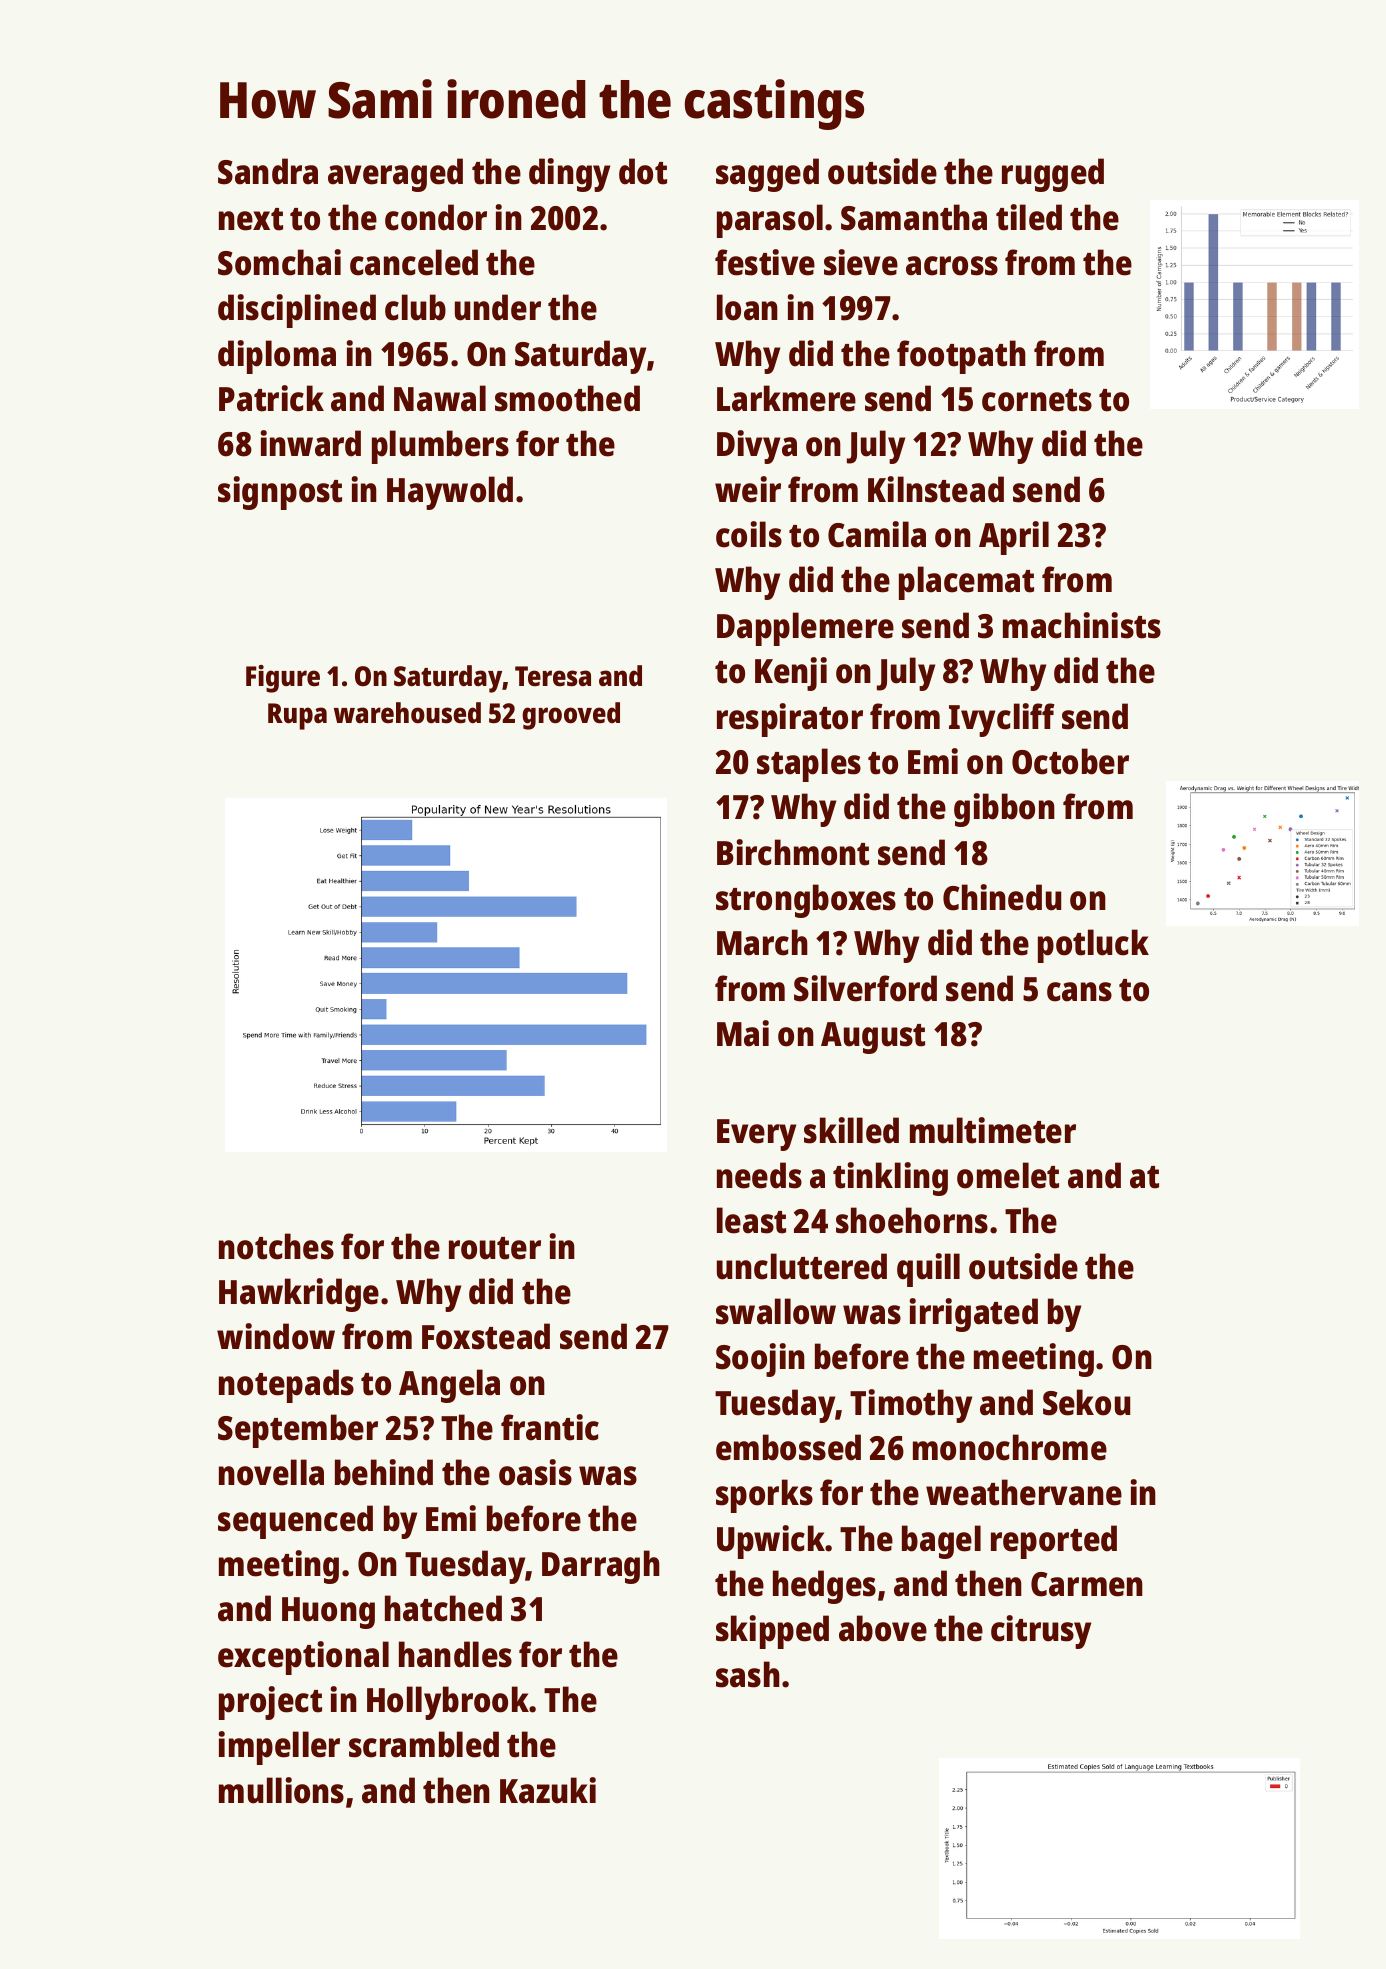  What do you see at coordinates (771, 1542) in the page?
I see `Upwick` at bounding box center [771, 1542].
